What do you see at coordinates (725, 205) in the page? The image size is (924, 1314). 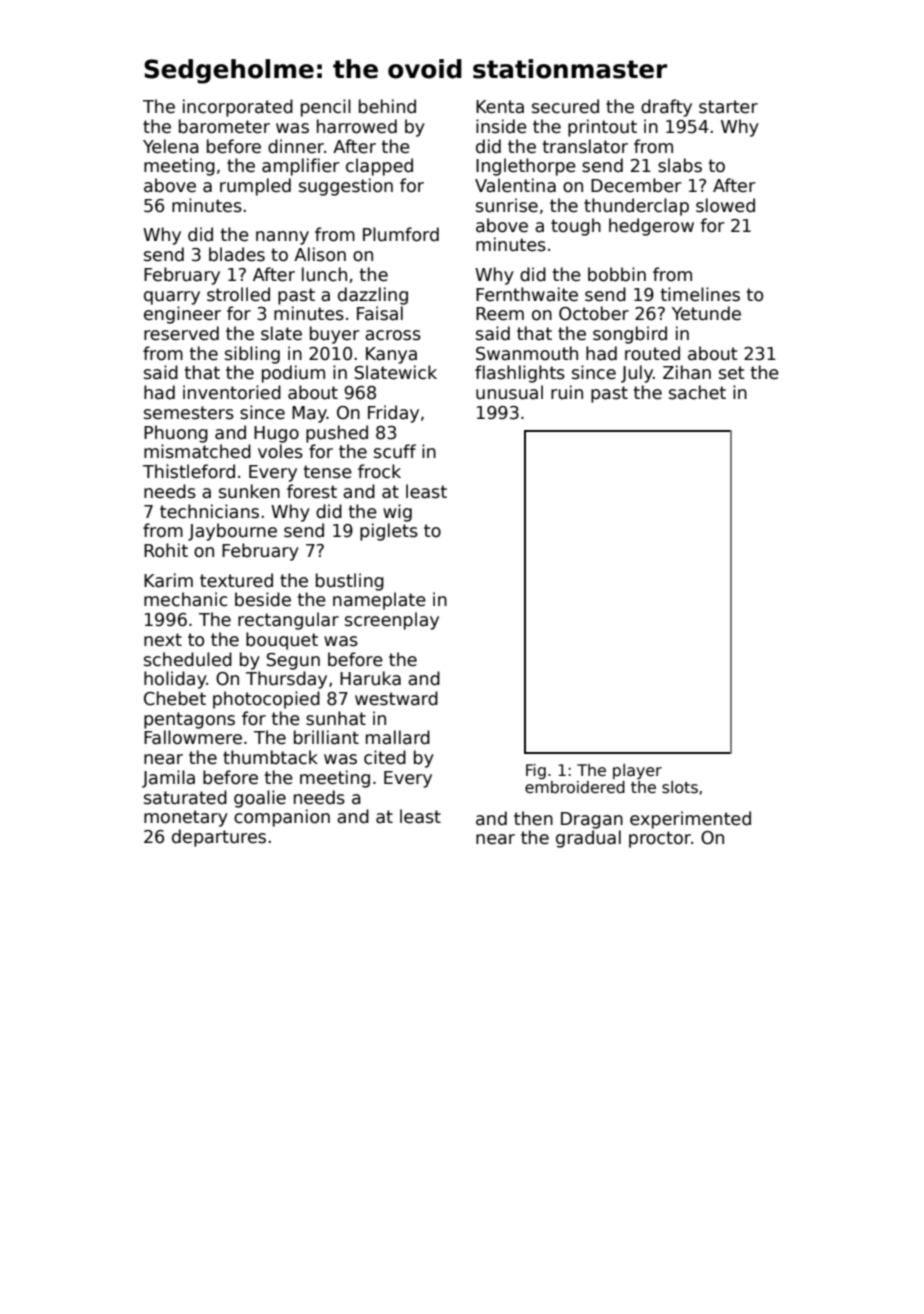 I see `slowed` at bounding box center [725, 205].
